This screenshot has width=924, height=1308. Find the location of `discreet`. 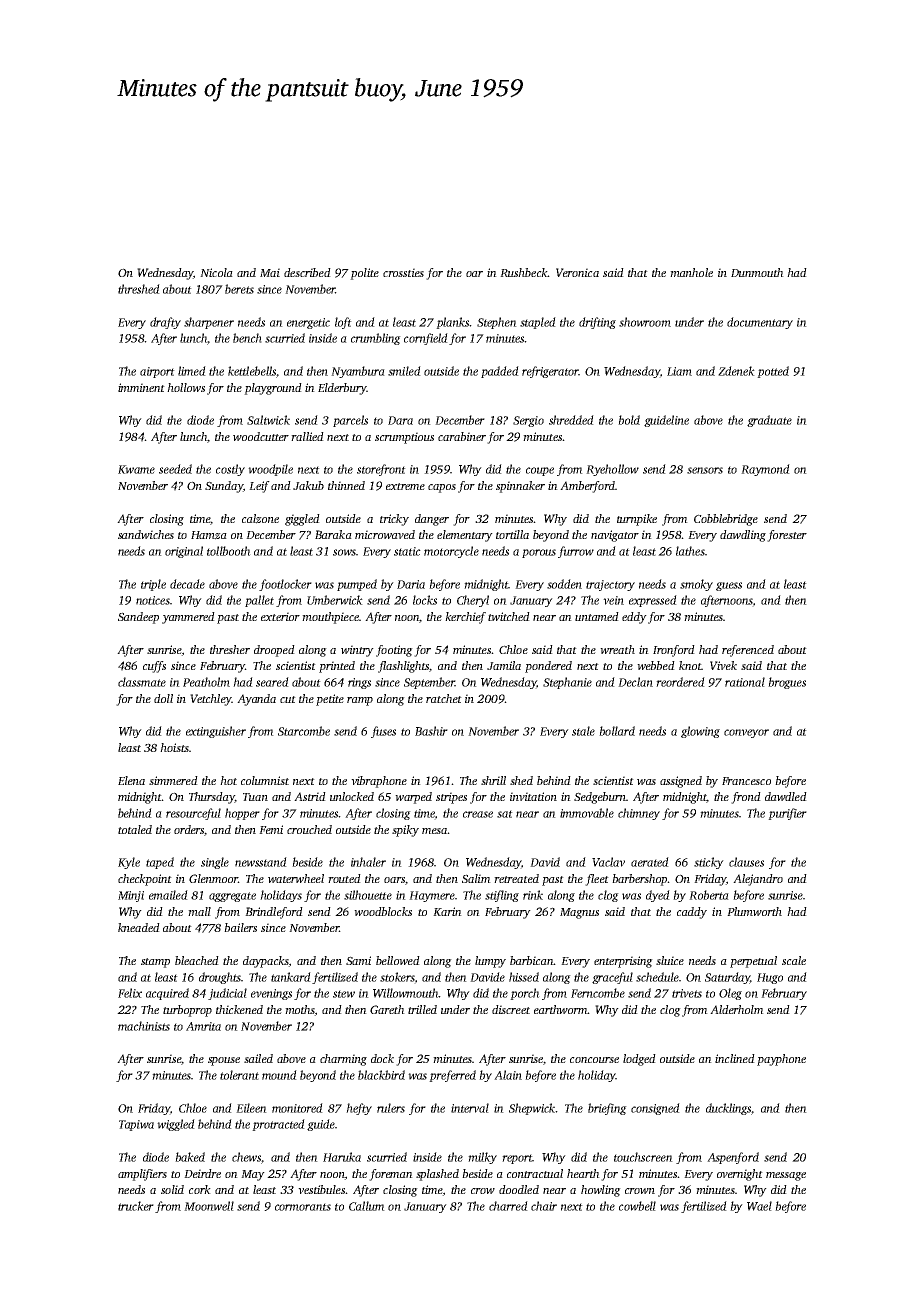

discreet is located at coordinates (511, 1009).
